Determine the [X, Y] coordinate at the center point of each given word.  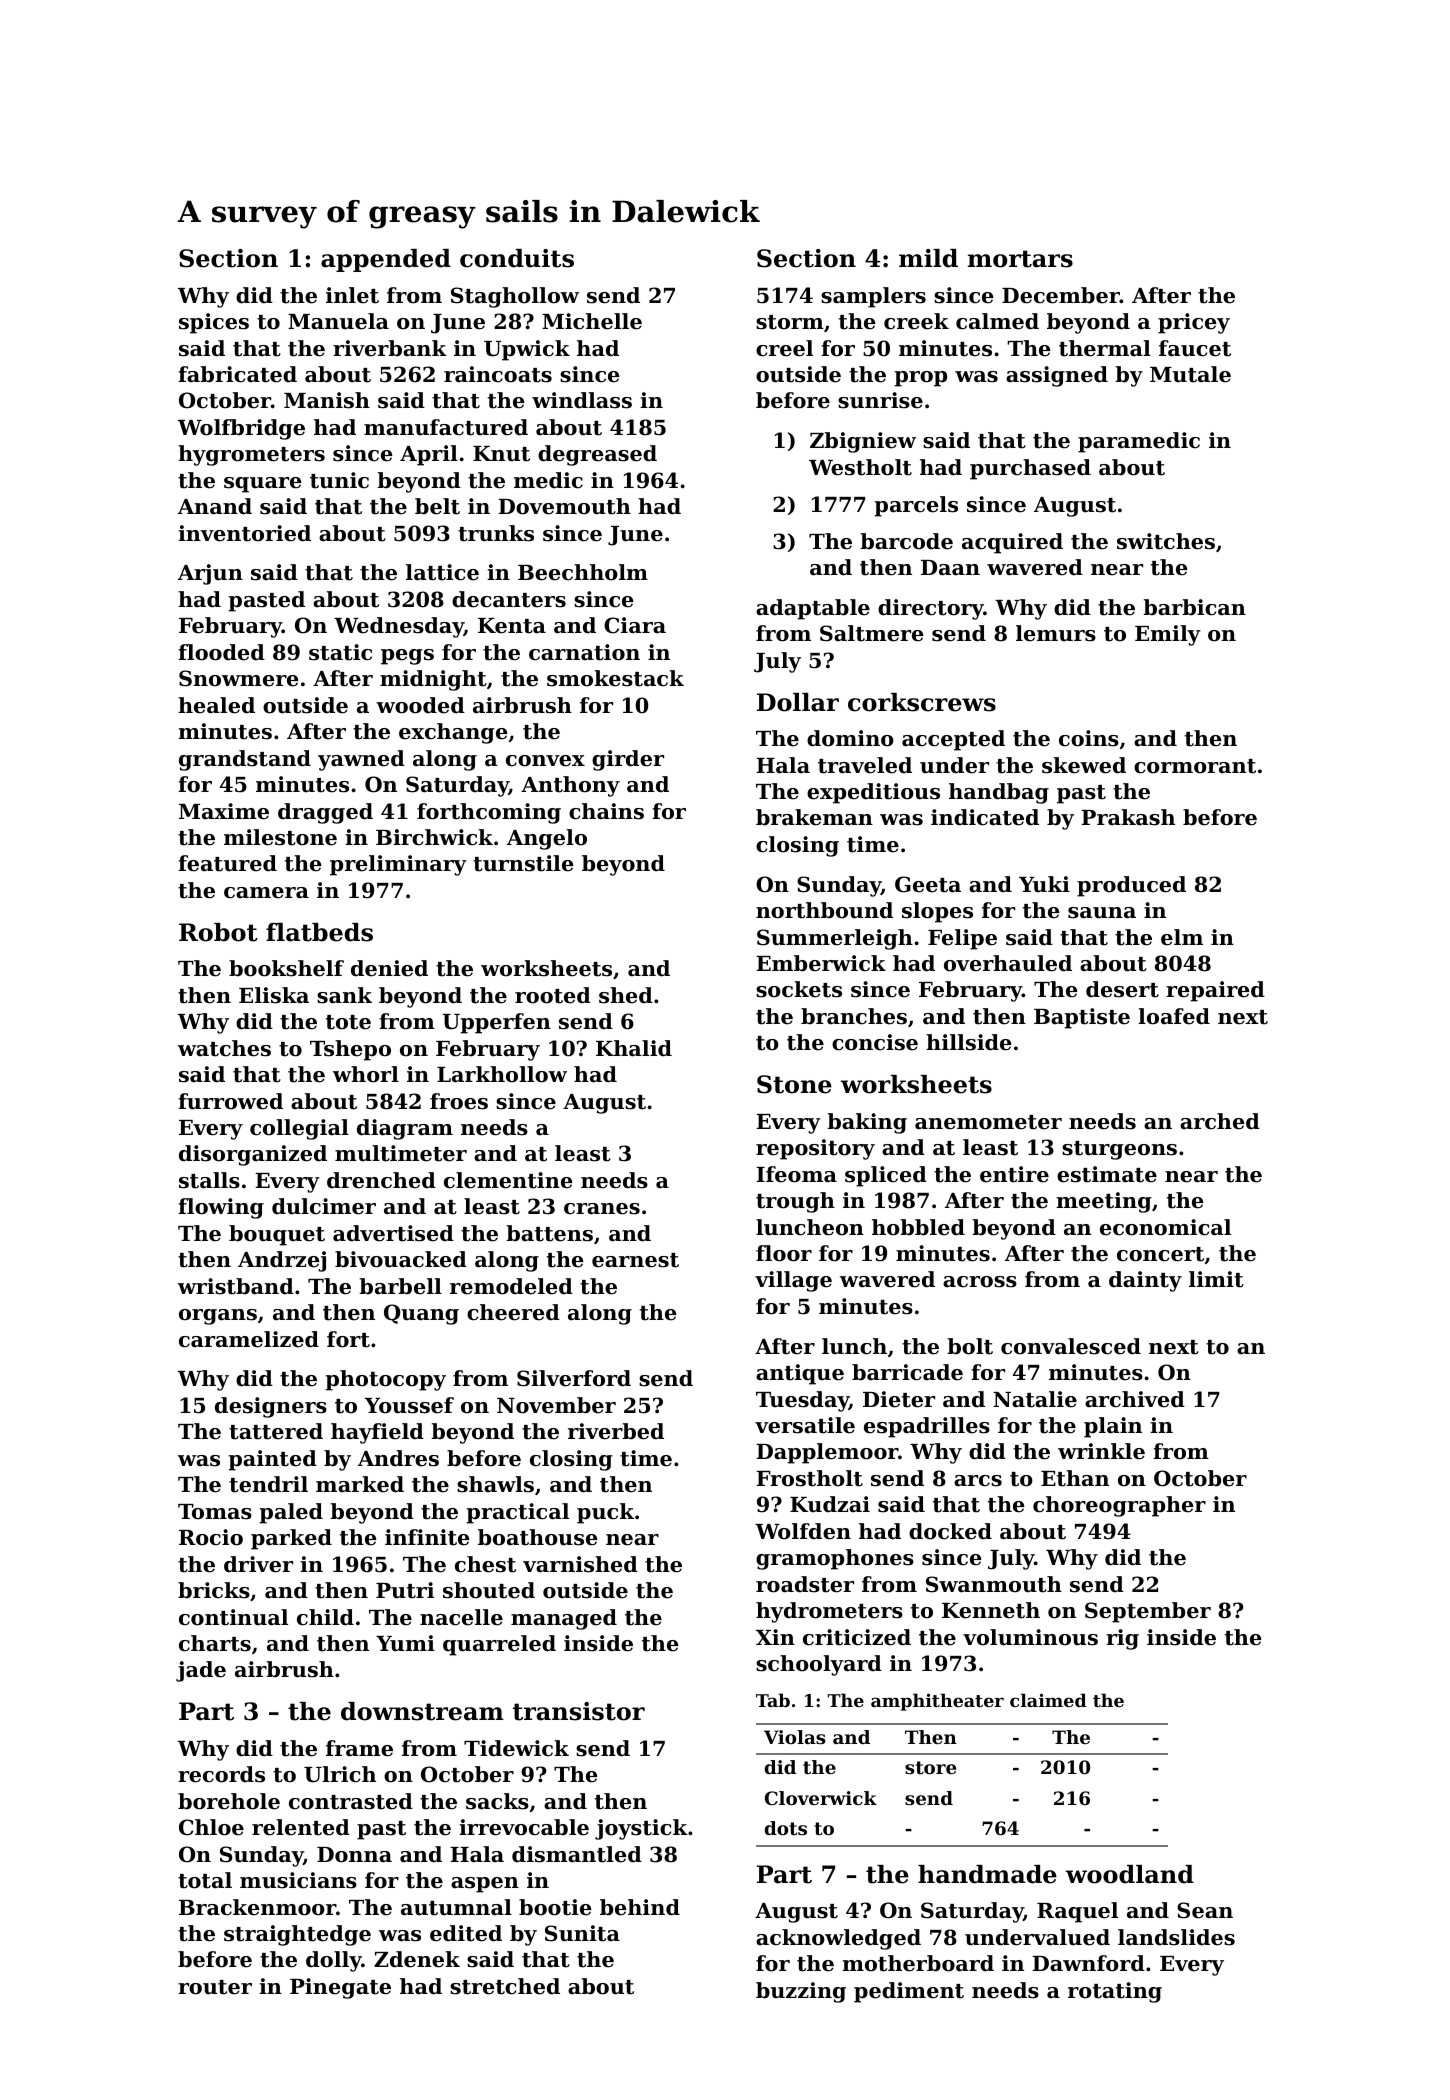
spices [214, 323]
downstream [422, 1711]
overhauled [1008, 963]
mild [928, 258]
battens [549, 1233]
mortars [1020, 259]
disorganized [253, 1155]
